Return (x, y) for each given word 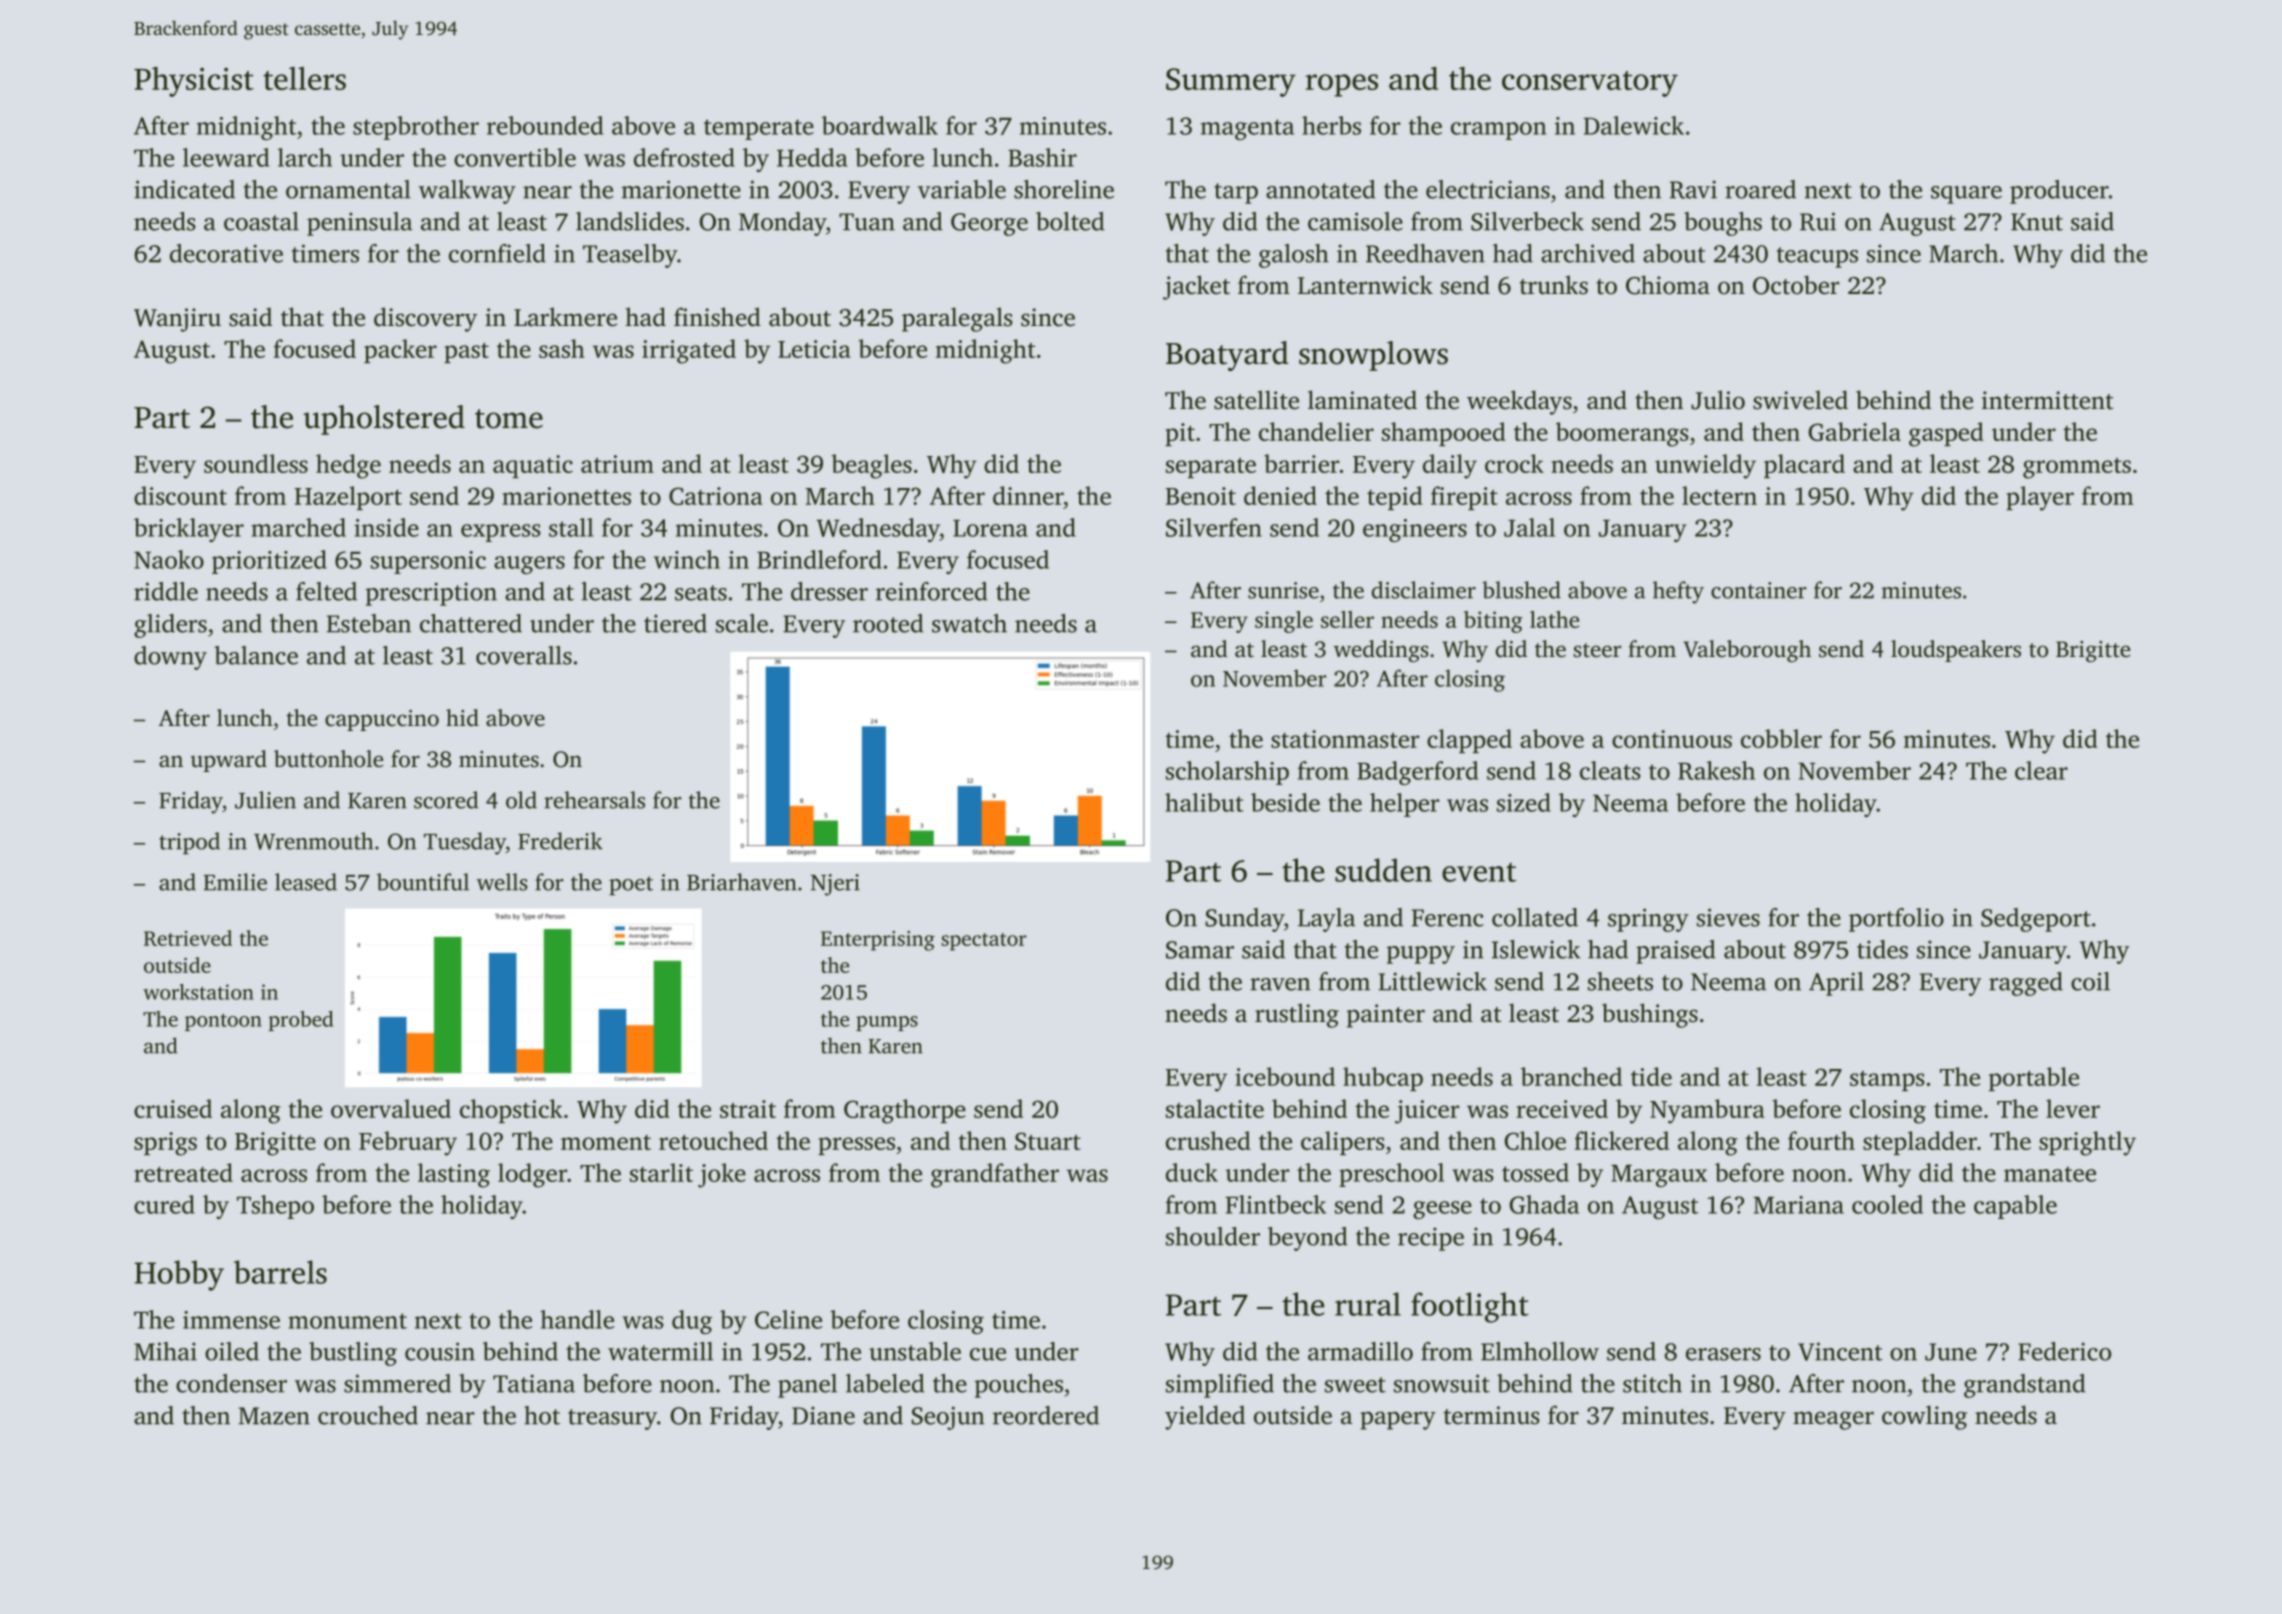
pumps (887, 1023)
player (2040, 498)
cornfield (497, 253)
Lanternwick (1365, 285)
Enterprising (878, 941)
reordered (1046, 1415)
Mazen (274, 1416)
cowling (1924, 1417)
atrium (617, 464)
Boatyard (1227, 356)
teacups (1817, 257)
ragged (2026, 984)
